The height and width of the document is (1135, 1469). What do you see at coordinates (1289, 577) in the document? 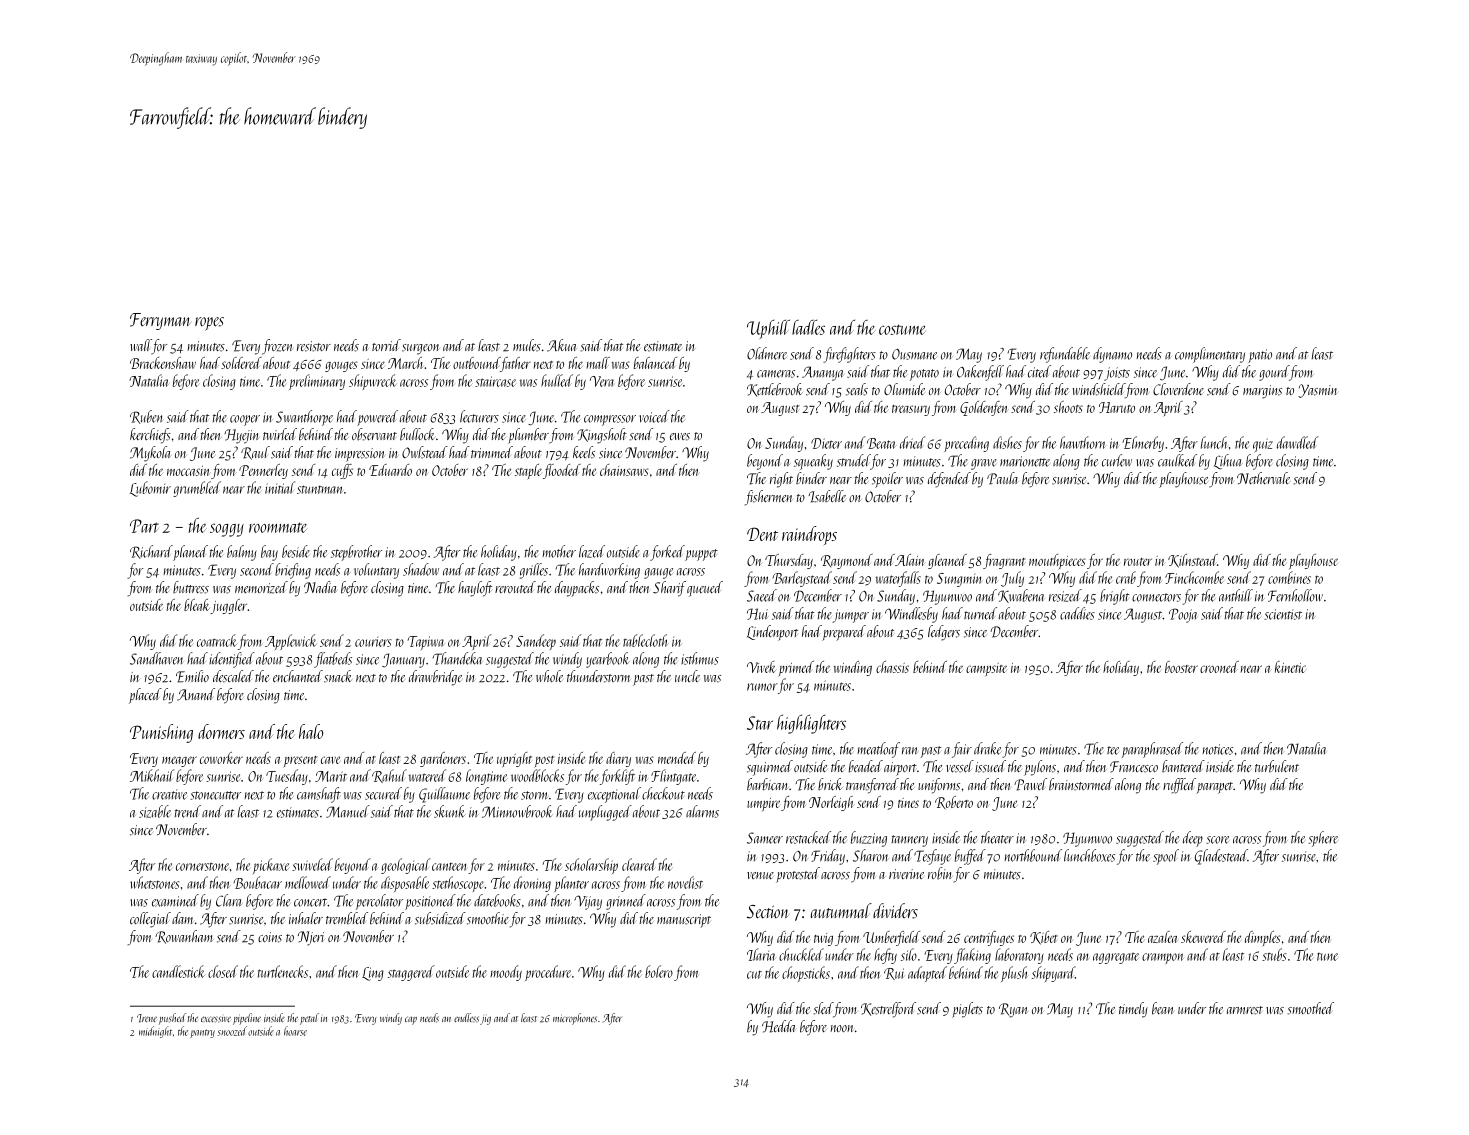
I see `combines` at bounding box center [1289, 577].
